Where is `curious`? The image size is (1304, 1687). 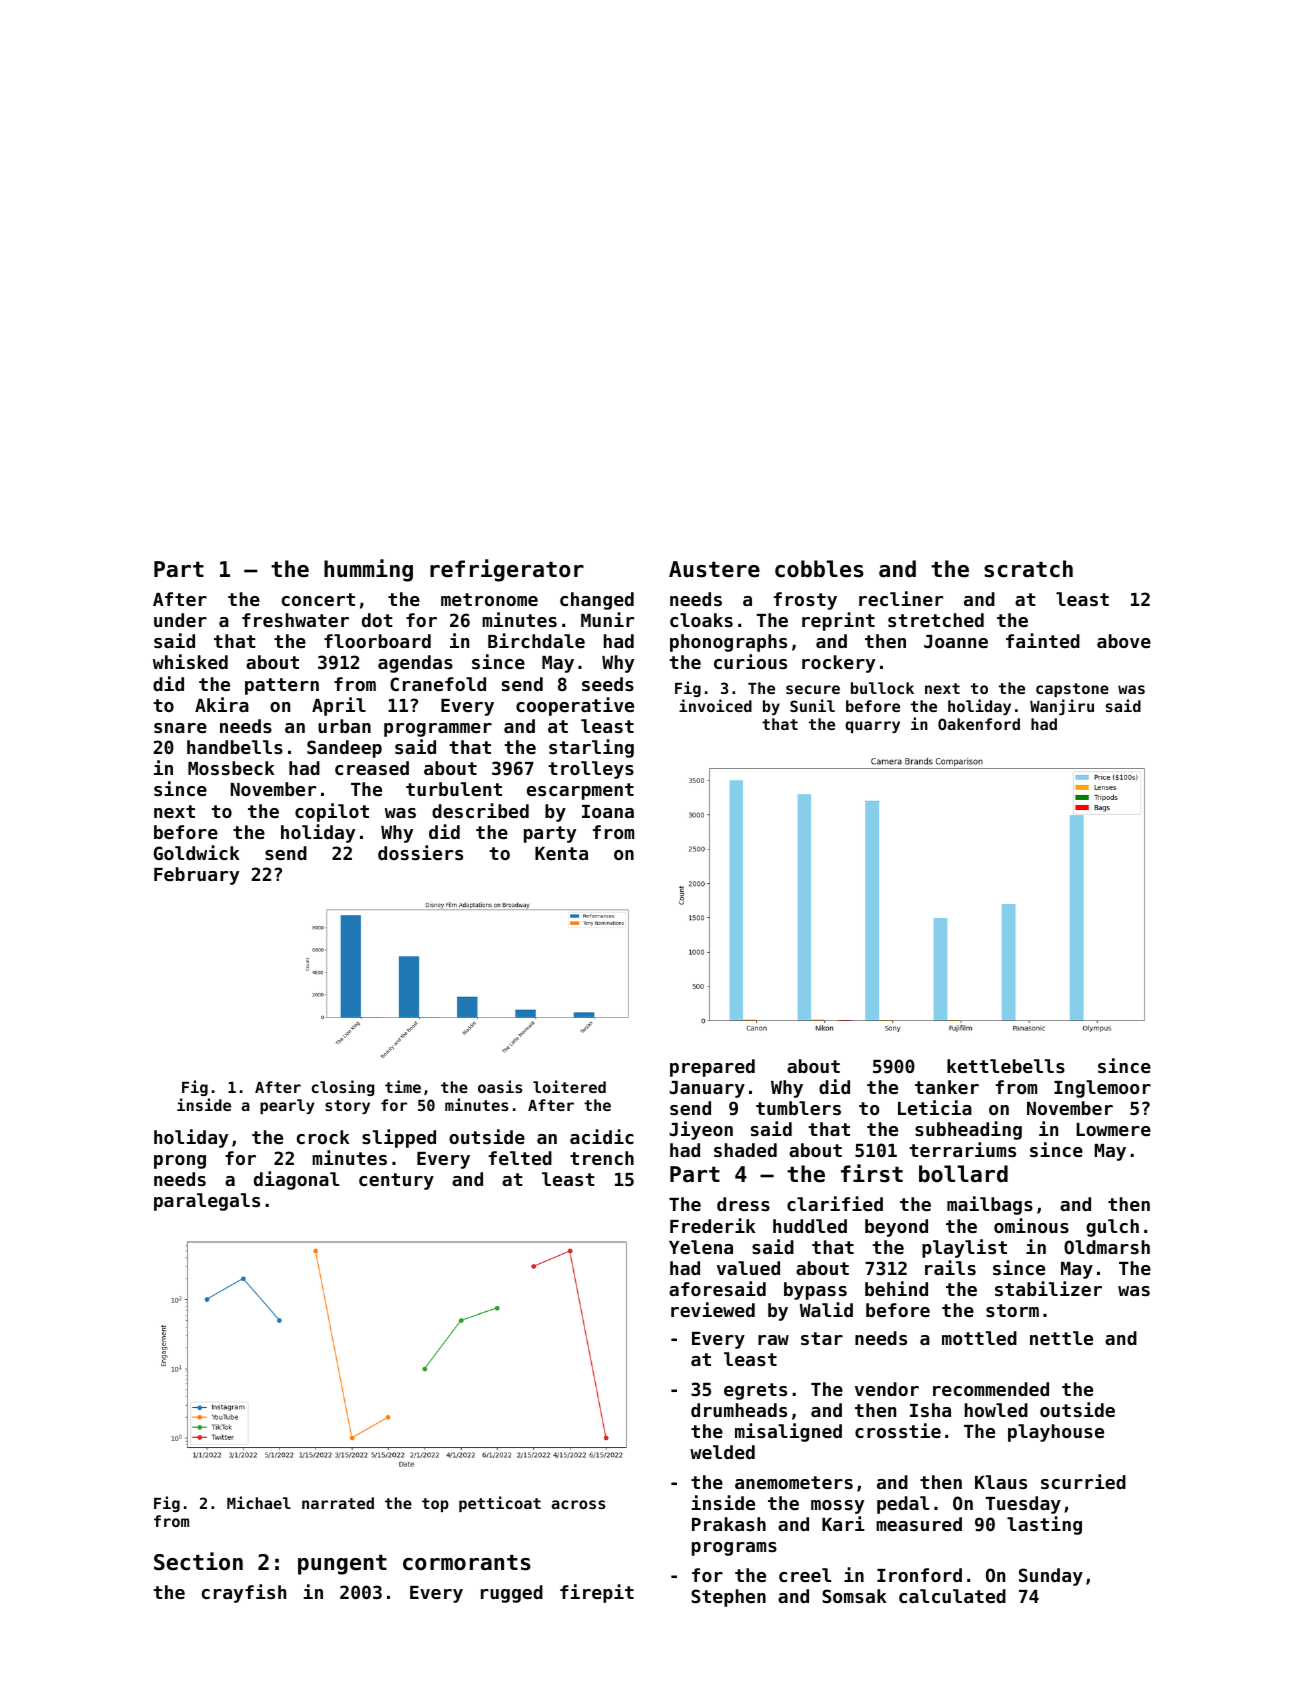
curious is located at coordinates (750, 661).
